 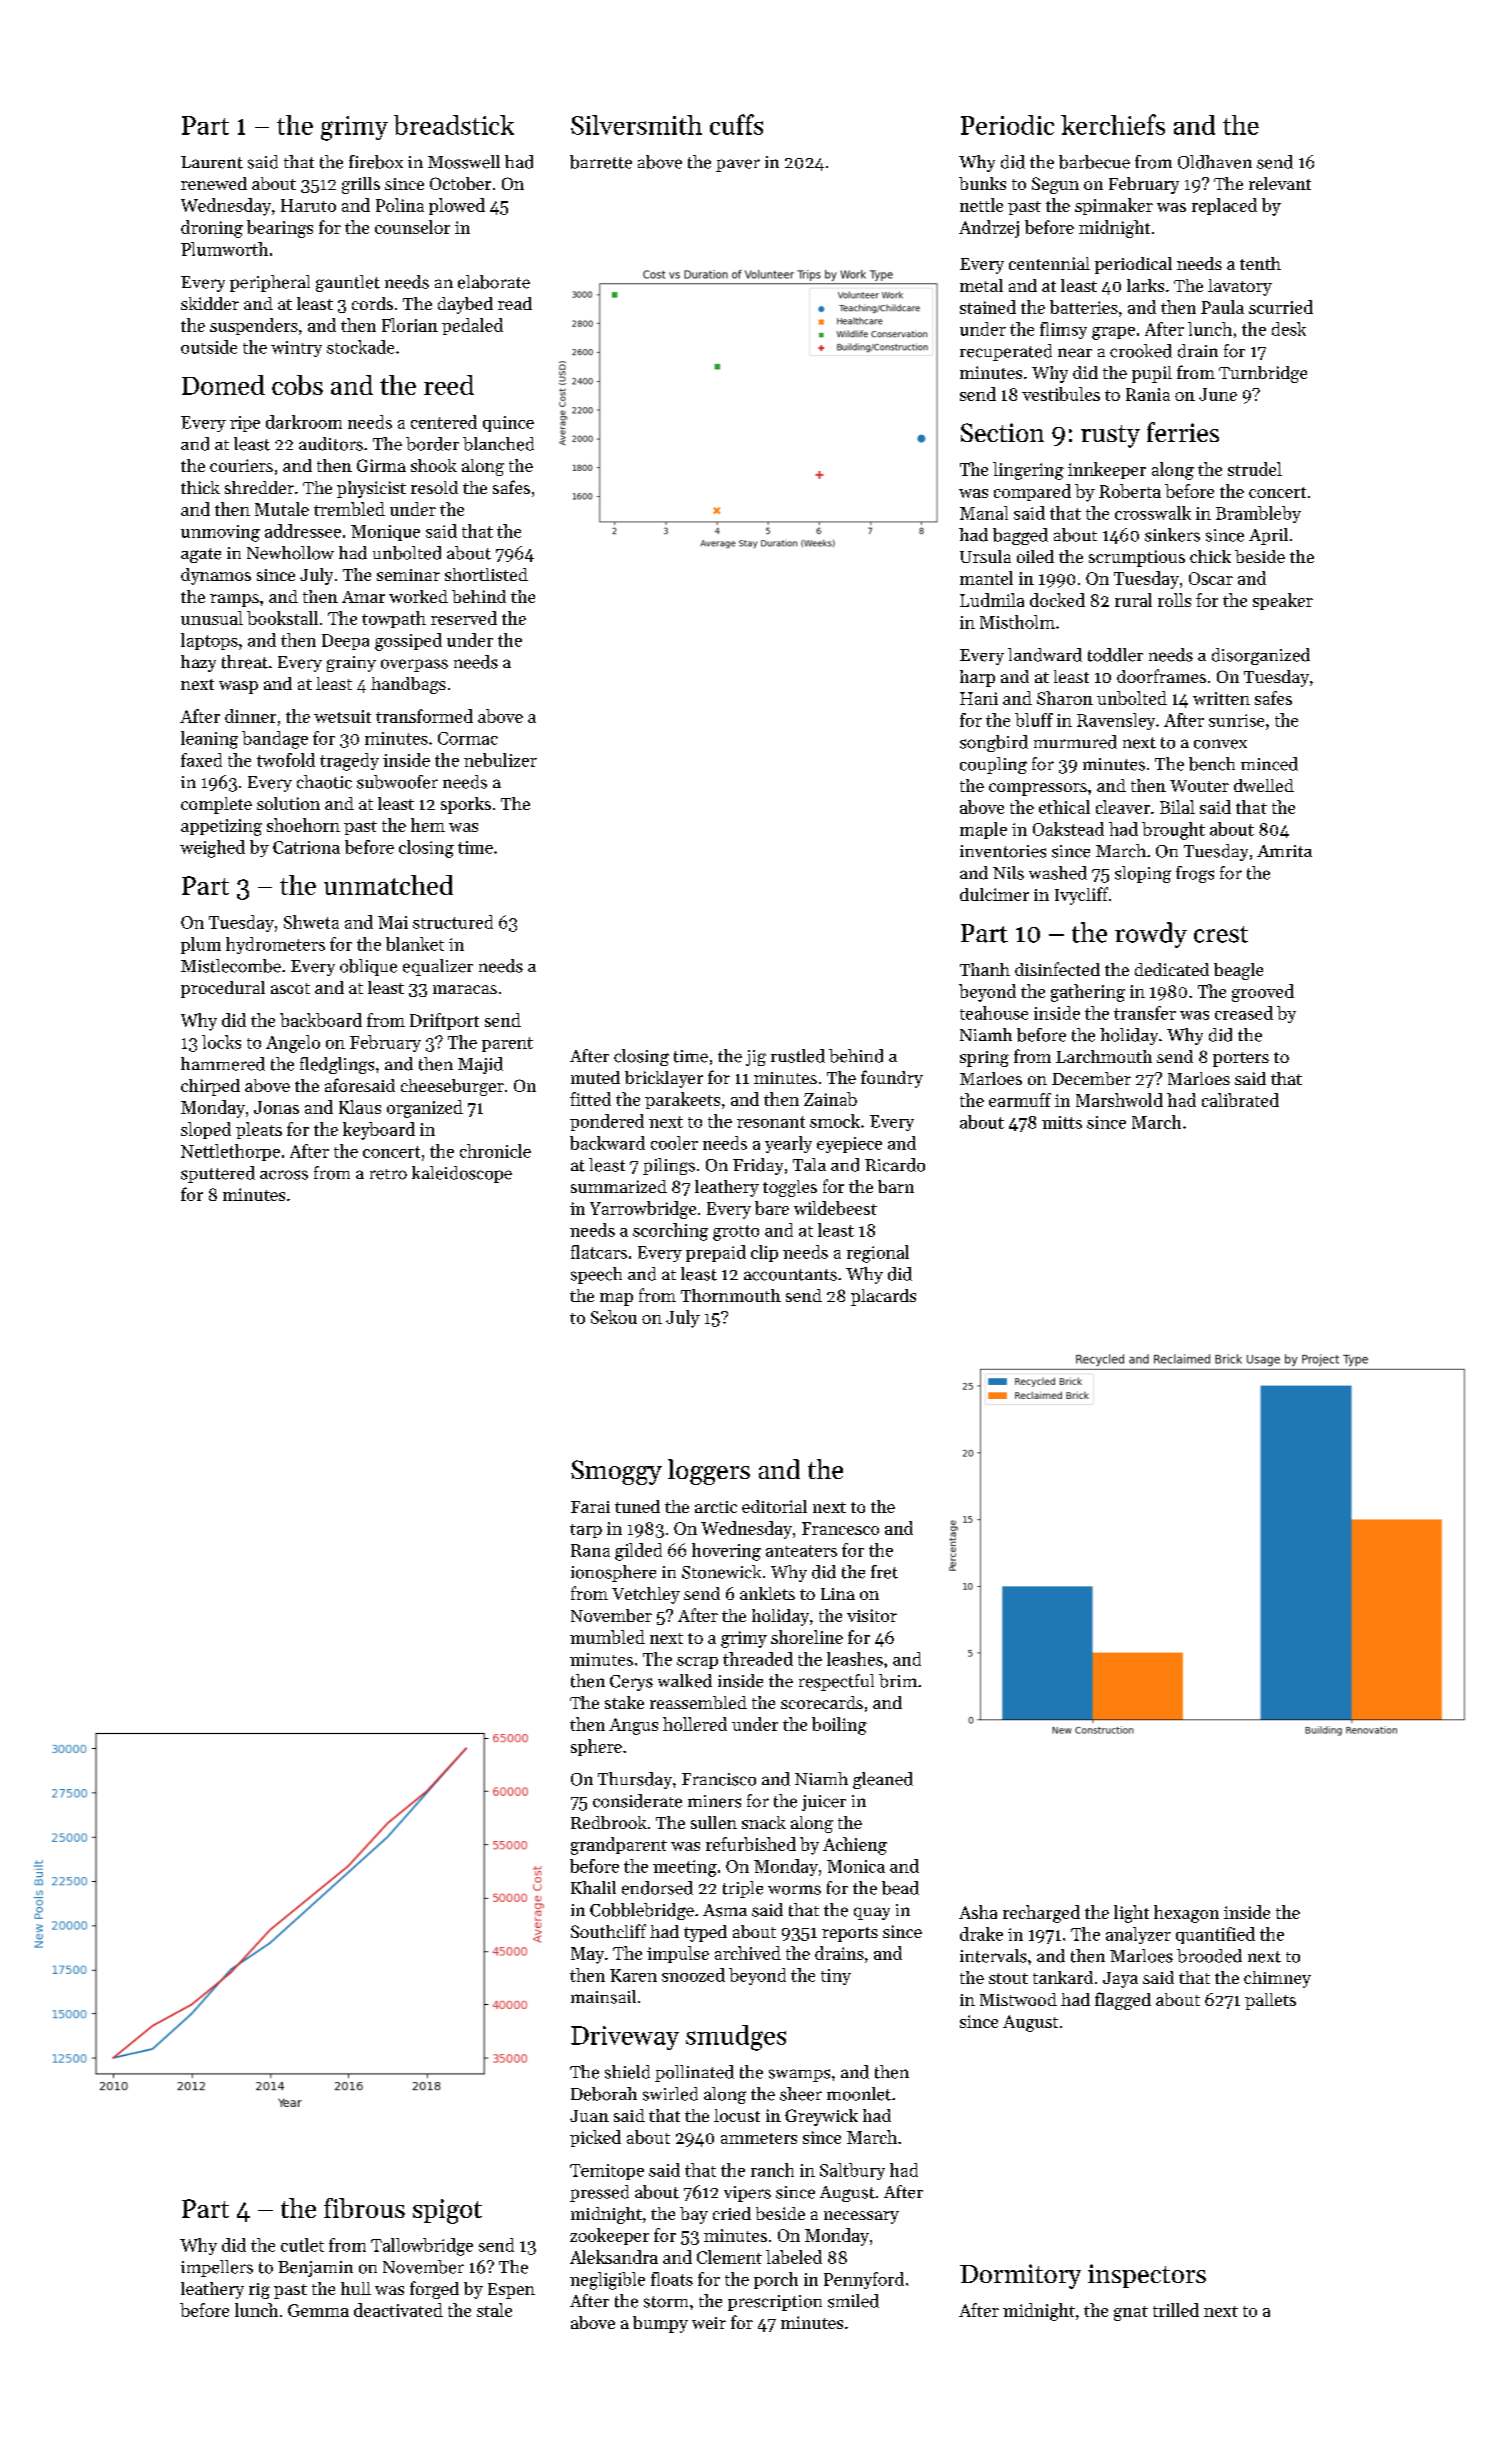 What do you see at coordinates (486, 574) in the page?
I see `shortlisted` at bounding box center [486, 574].
